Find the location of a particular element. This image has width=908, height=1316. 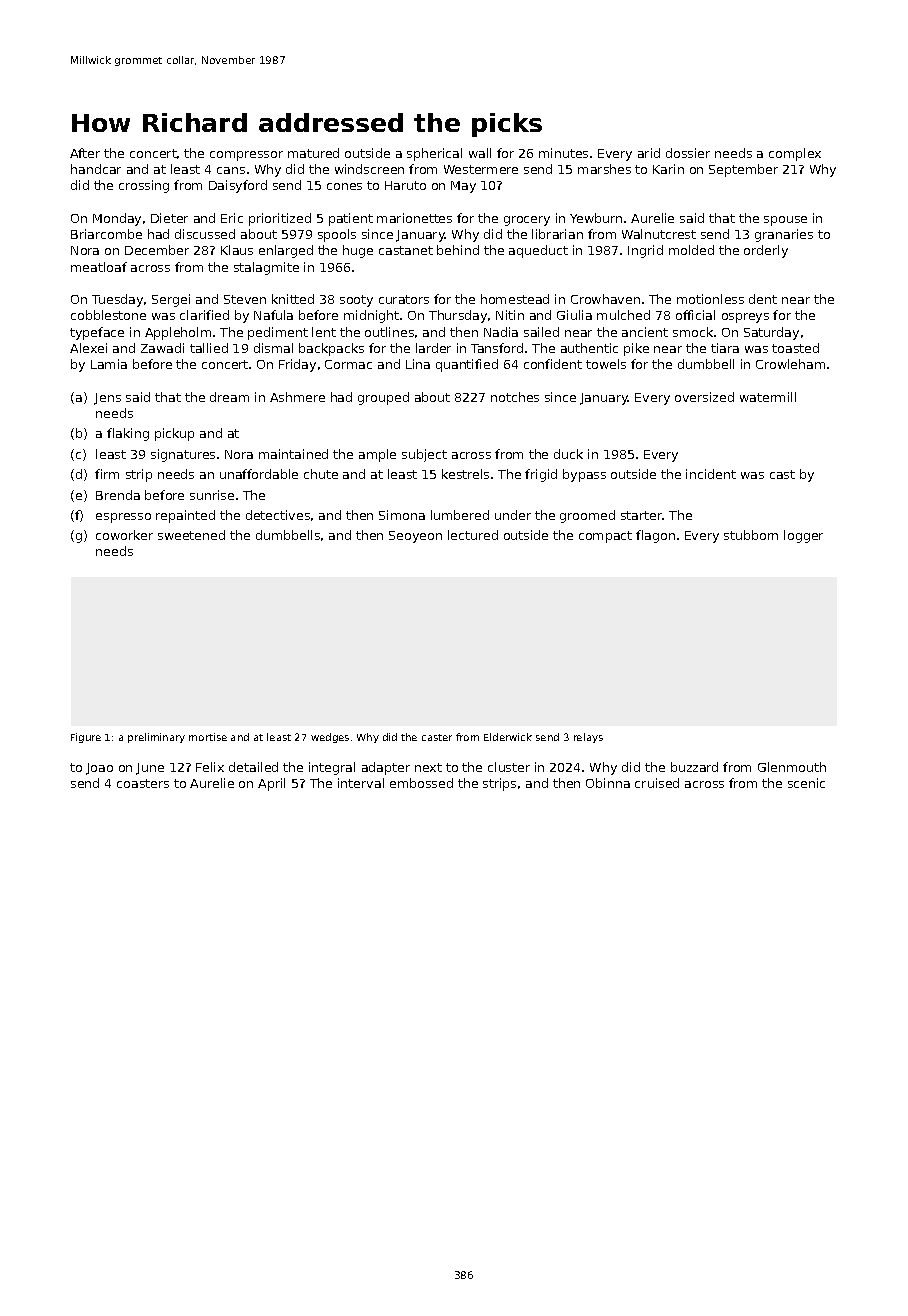

wall is located at coordinates (480, 153).
